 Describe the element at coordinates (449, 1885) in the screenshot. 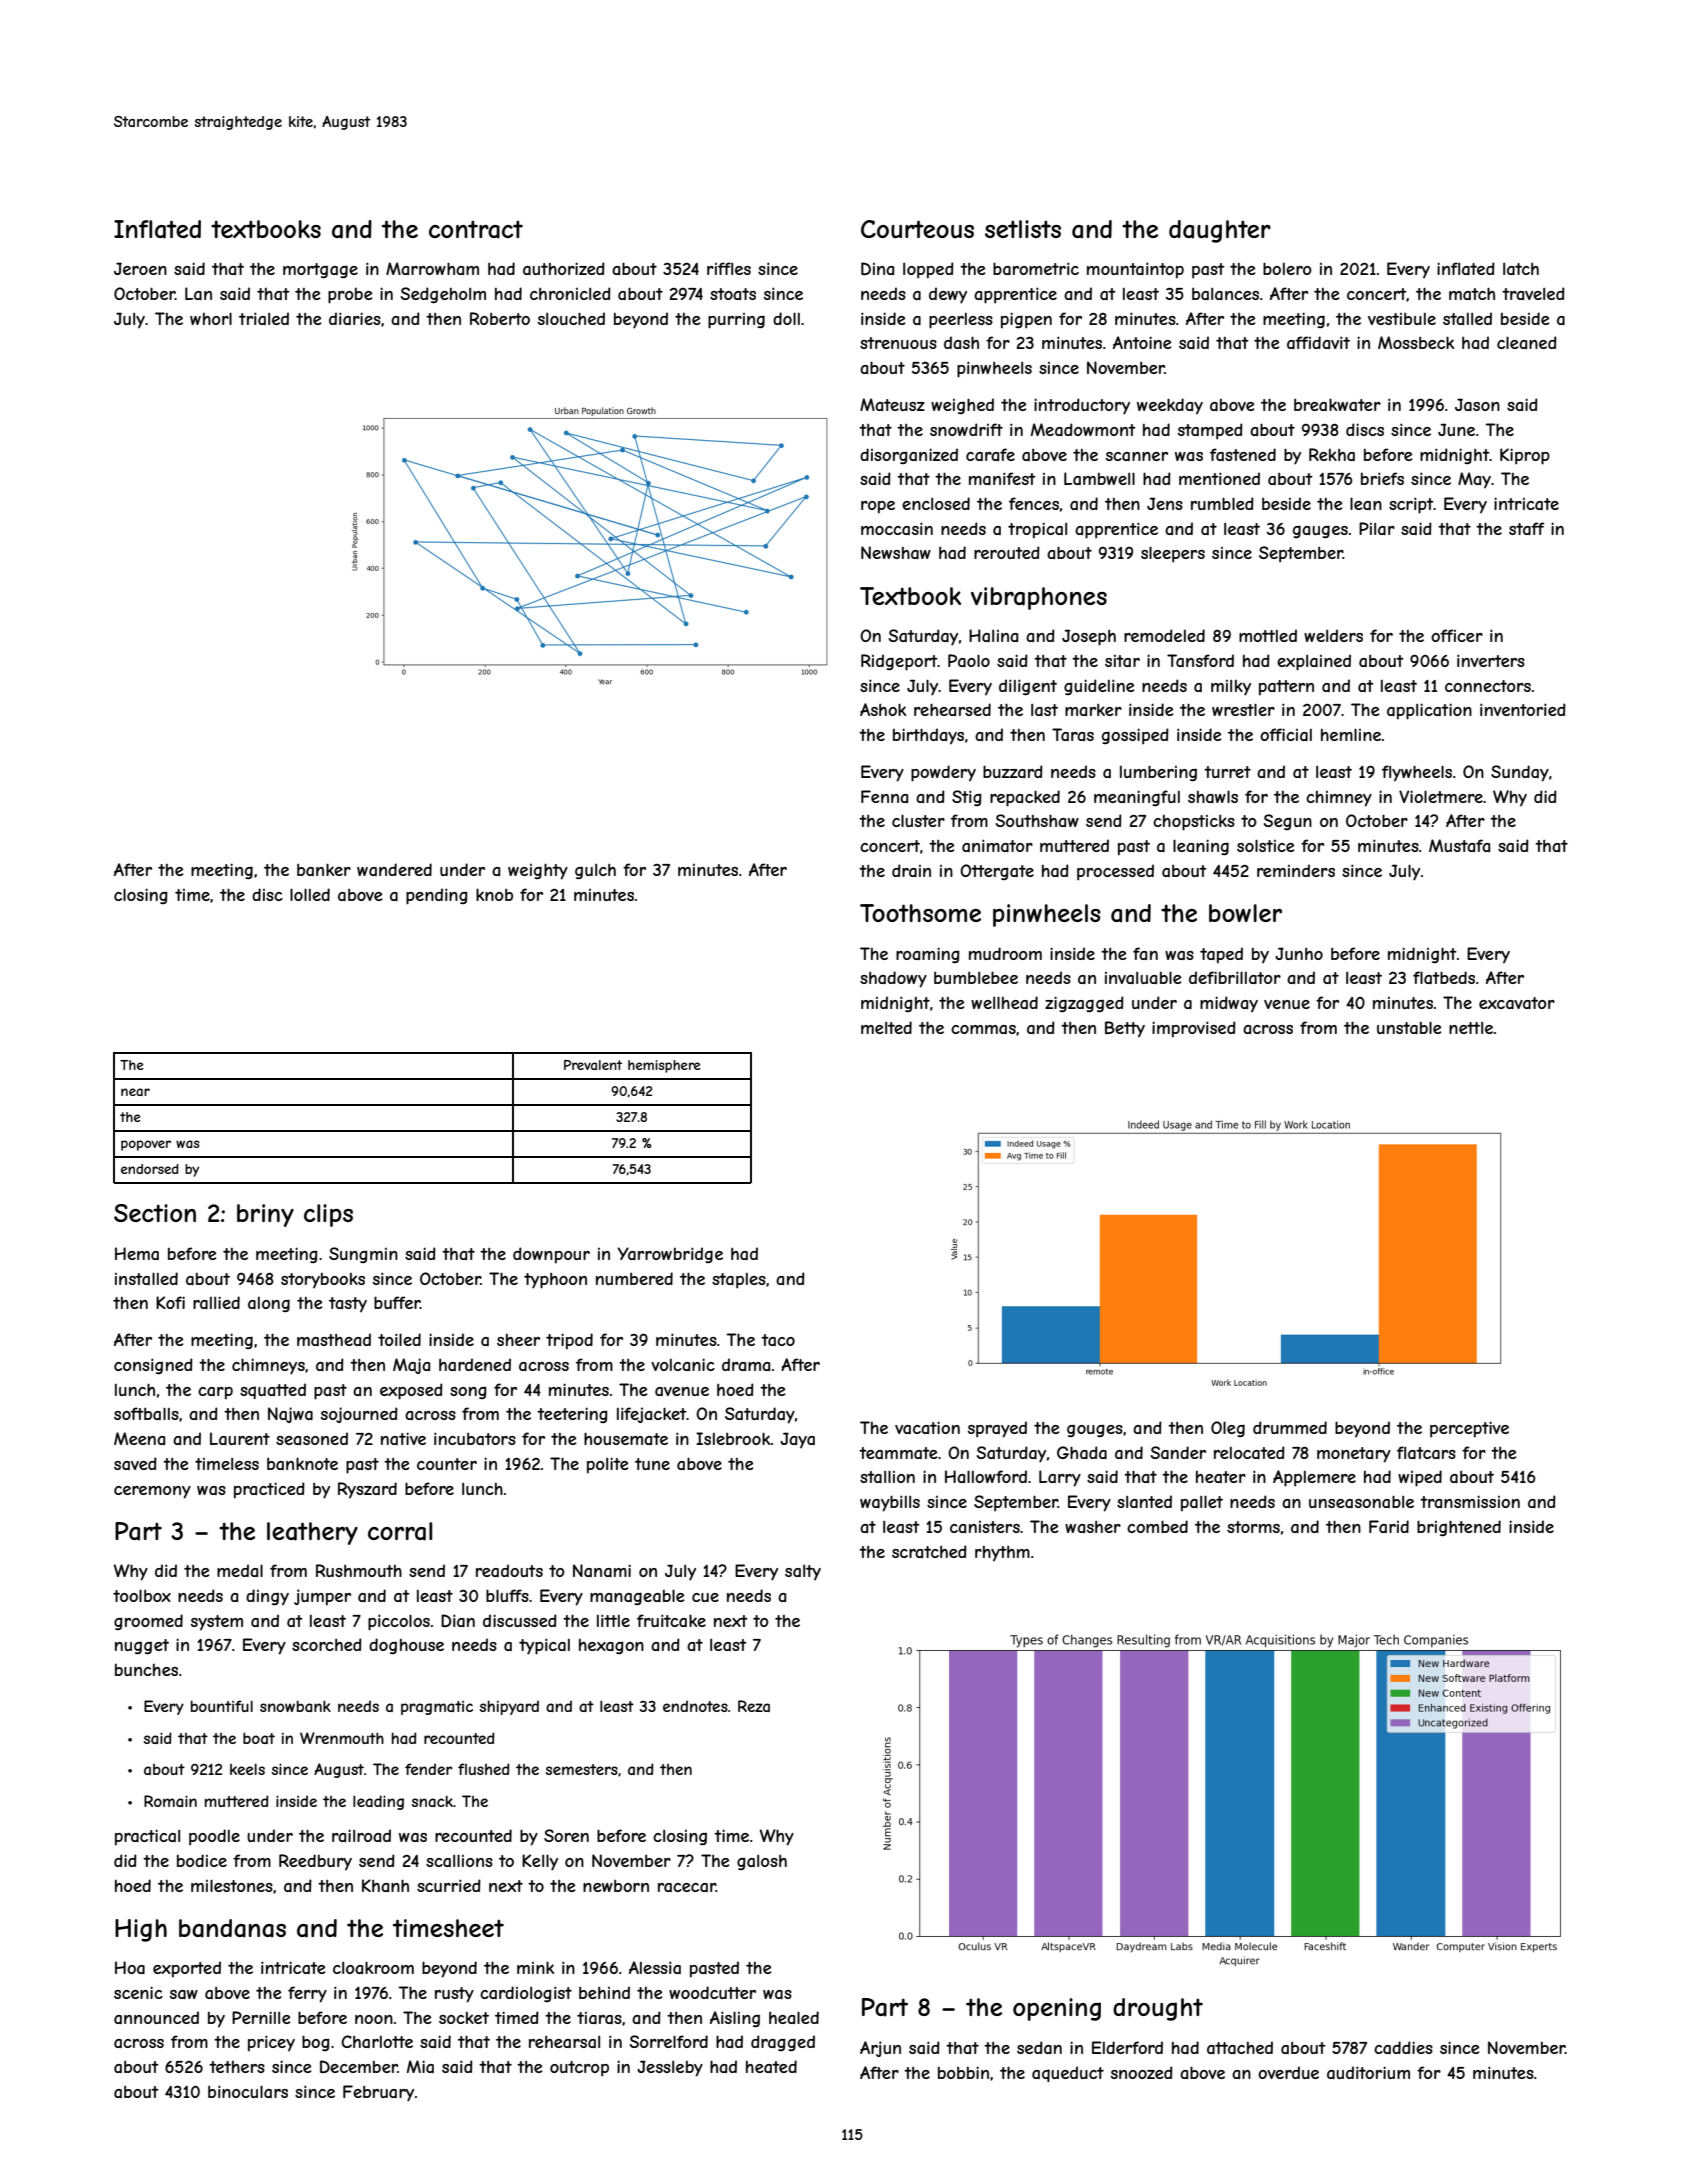

I see `scurried` at that location.
